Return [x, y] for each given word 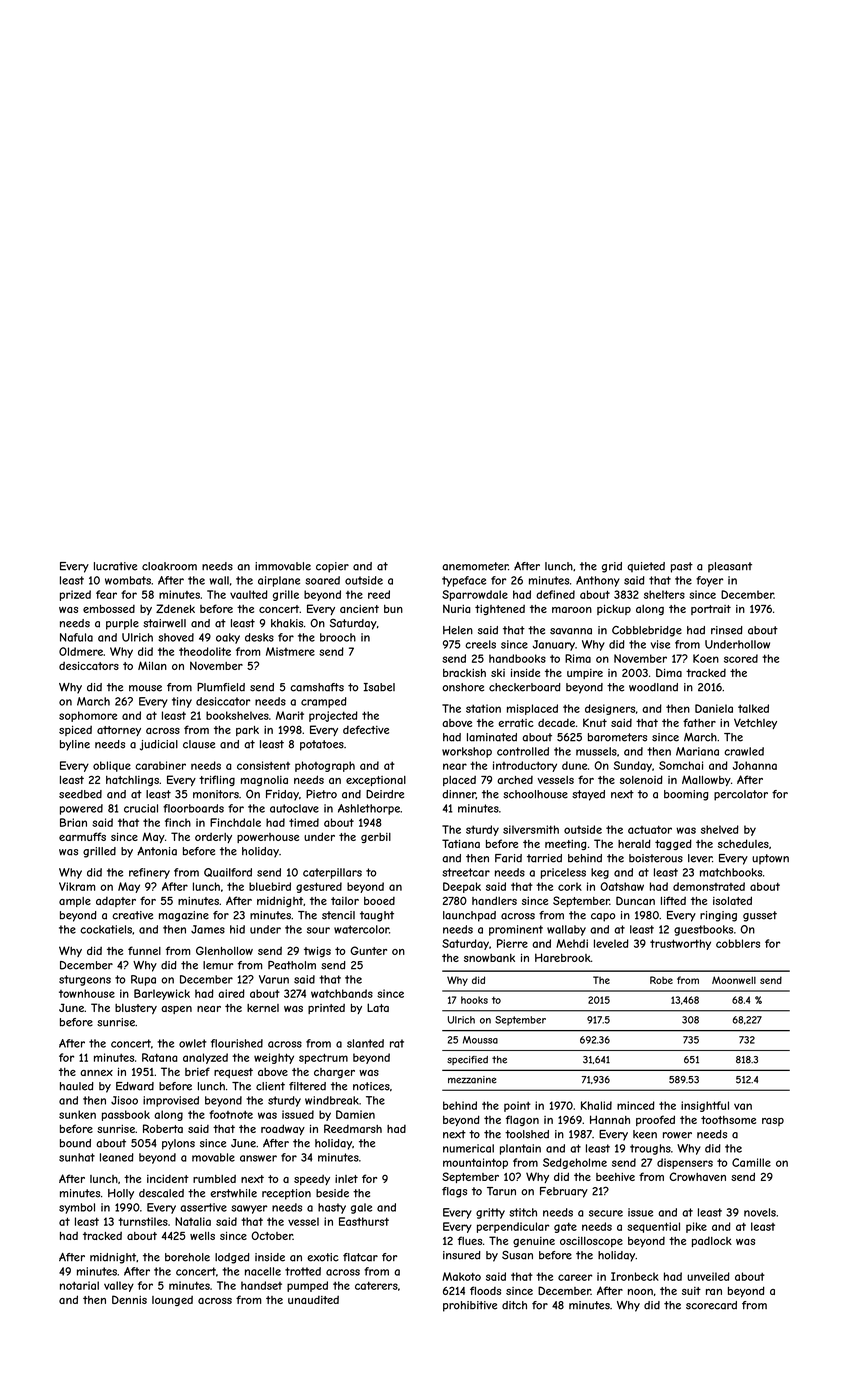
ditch [514, 1305]
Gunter [368, 950]
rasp [773, 1122]
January [553, 645]
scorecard [711, 1305]
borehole [187, 1257]
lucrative [115, 566]
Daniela [714, 708]
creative [132, 915]
